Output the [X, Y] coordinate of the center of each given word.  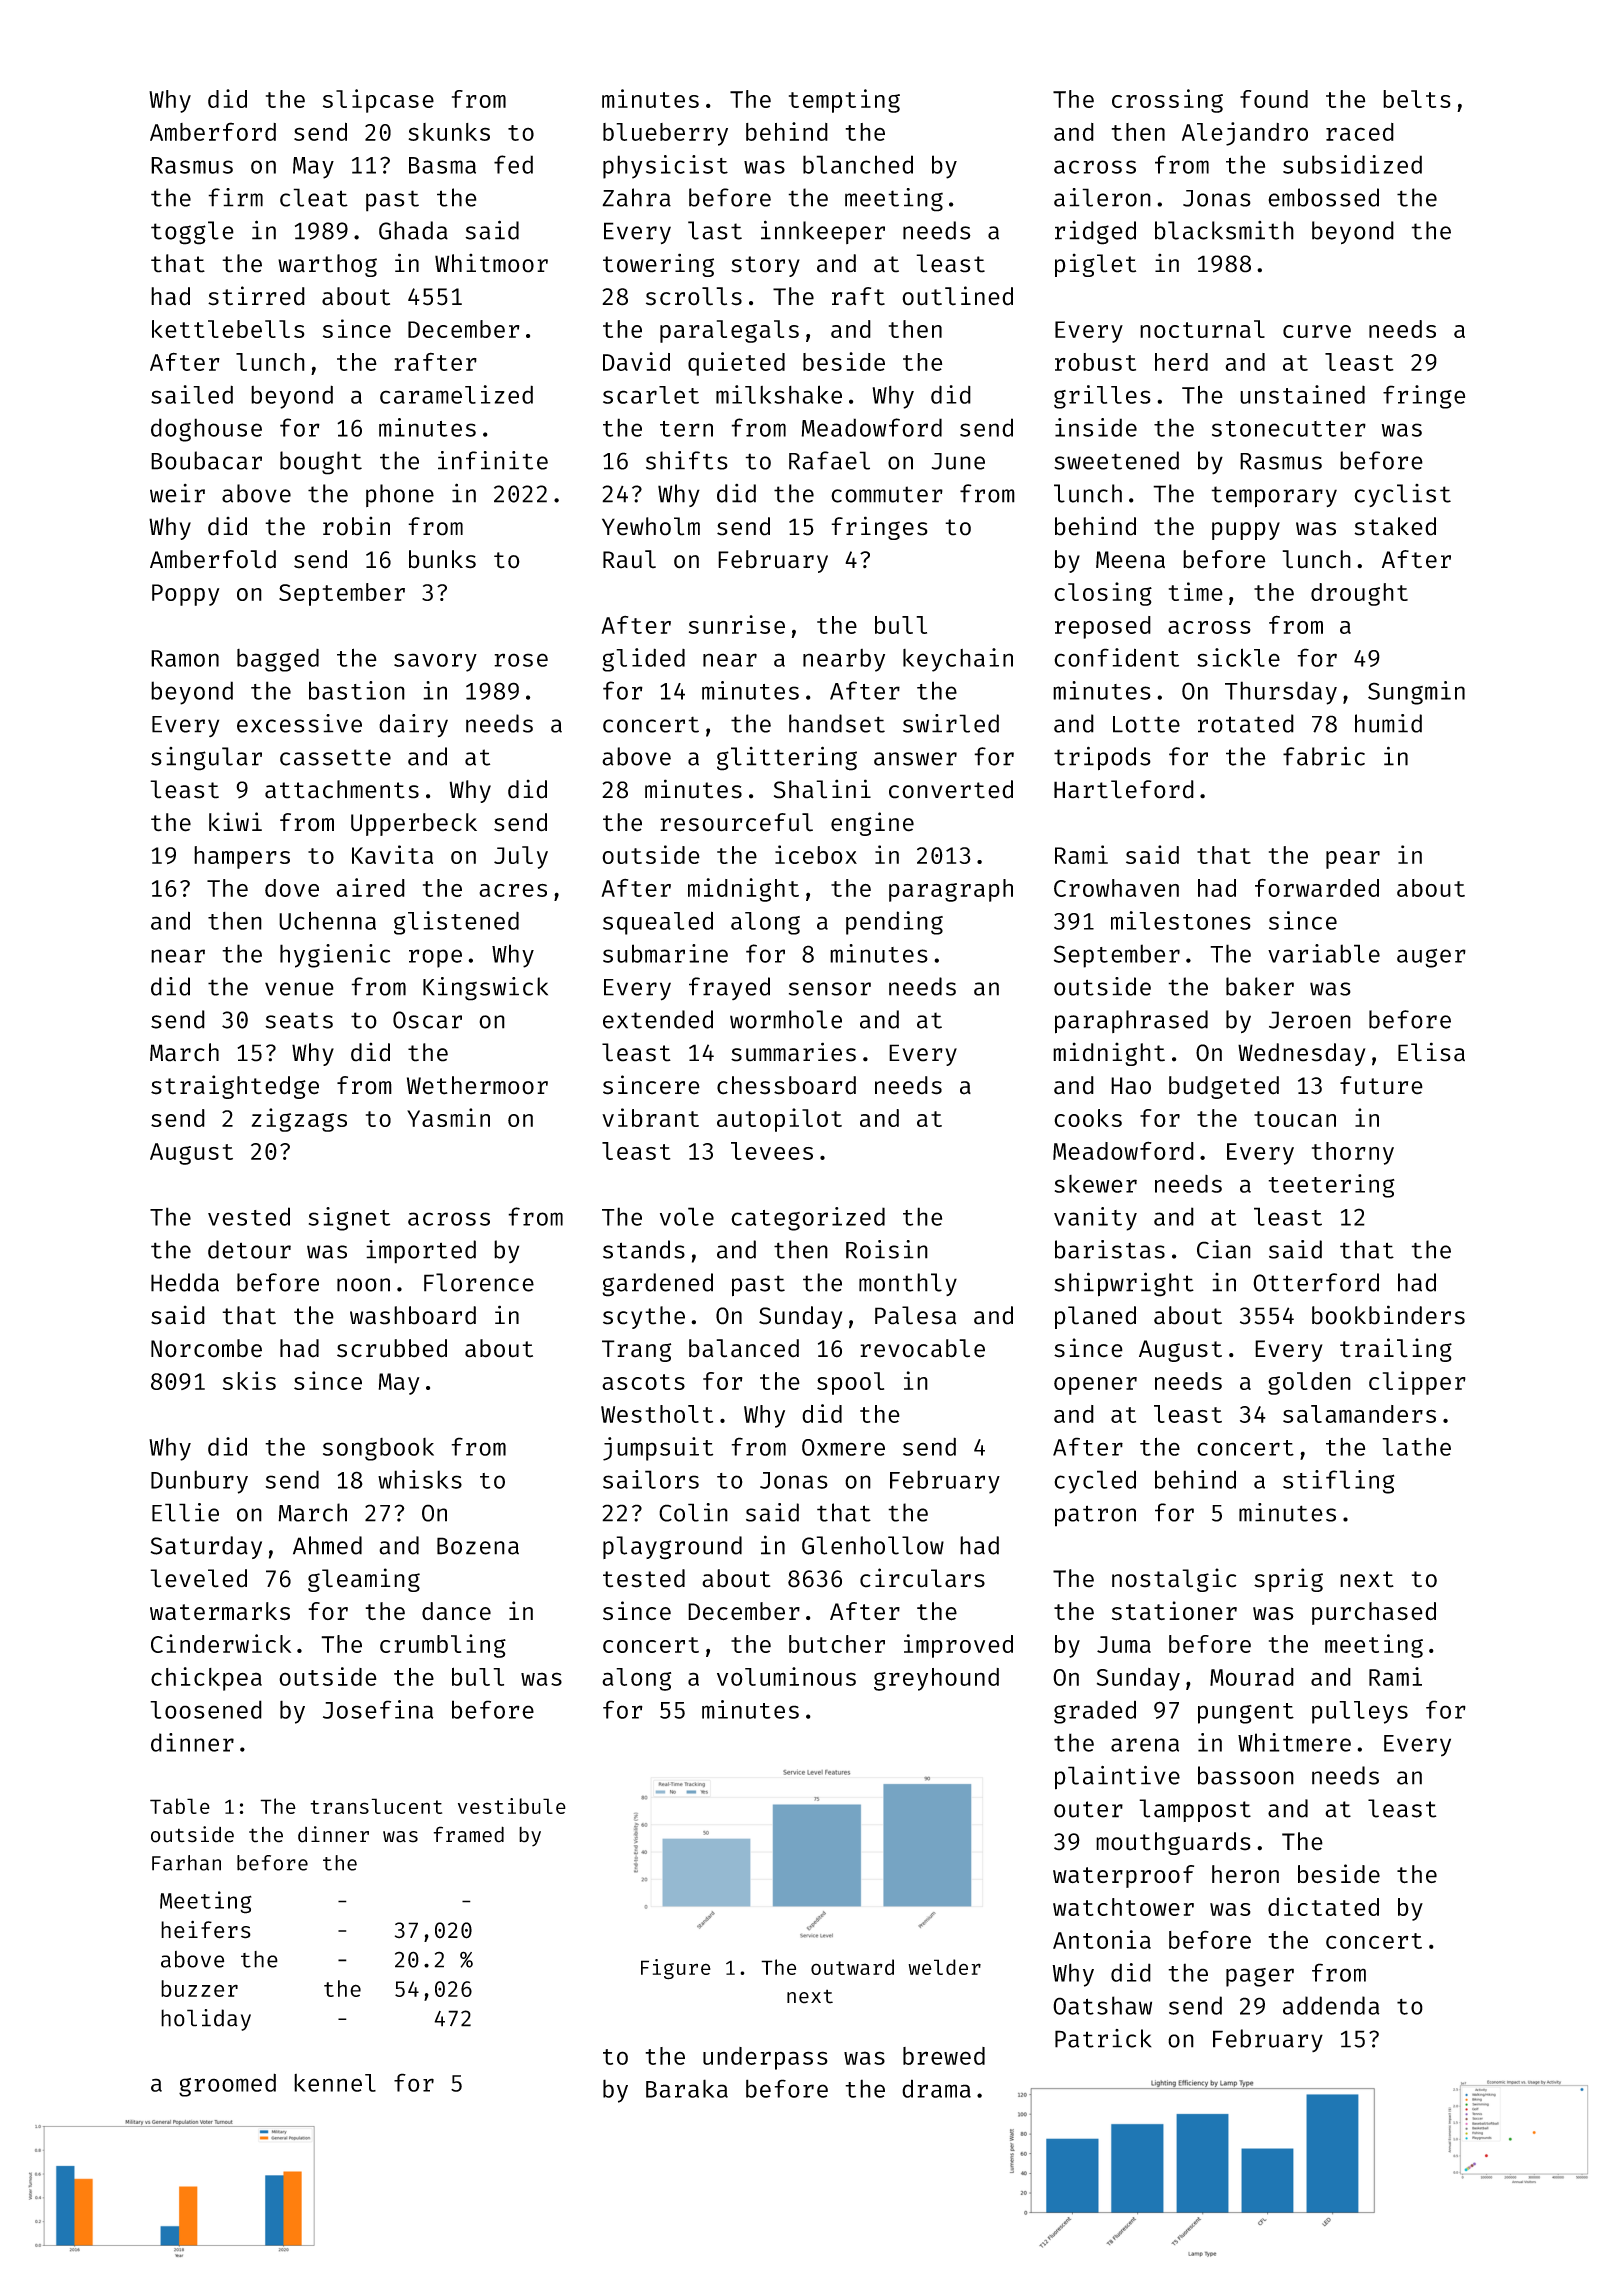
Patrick [1103, 2038]
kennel [335, 2083]
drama [936, 2088]
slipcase [378, 101]
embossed [1323, 197]
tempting [844, 101]
